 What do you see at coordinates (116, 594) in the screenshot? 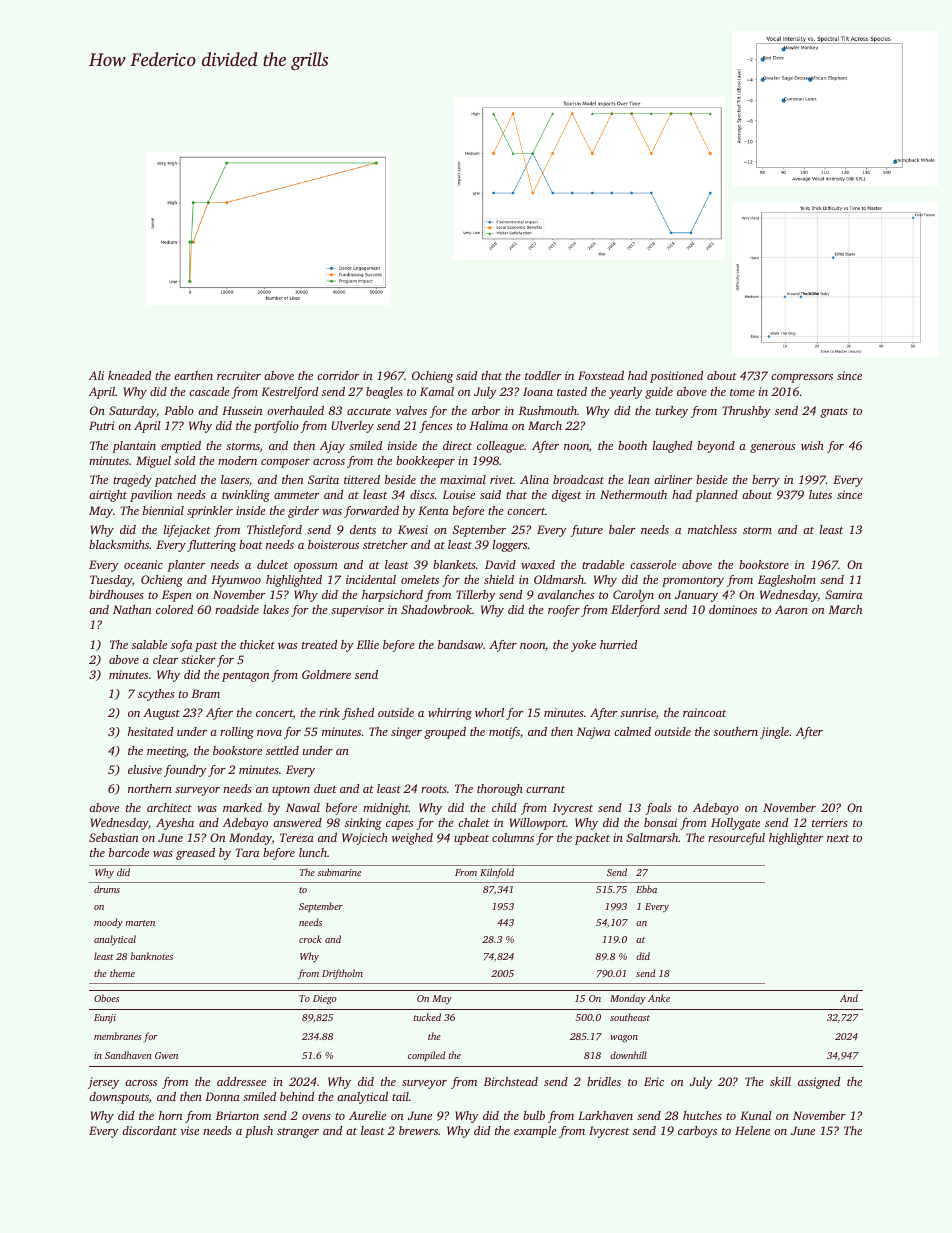
I see `birdhouses` at bounding box center [116, 594].
